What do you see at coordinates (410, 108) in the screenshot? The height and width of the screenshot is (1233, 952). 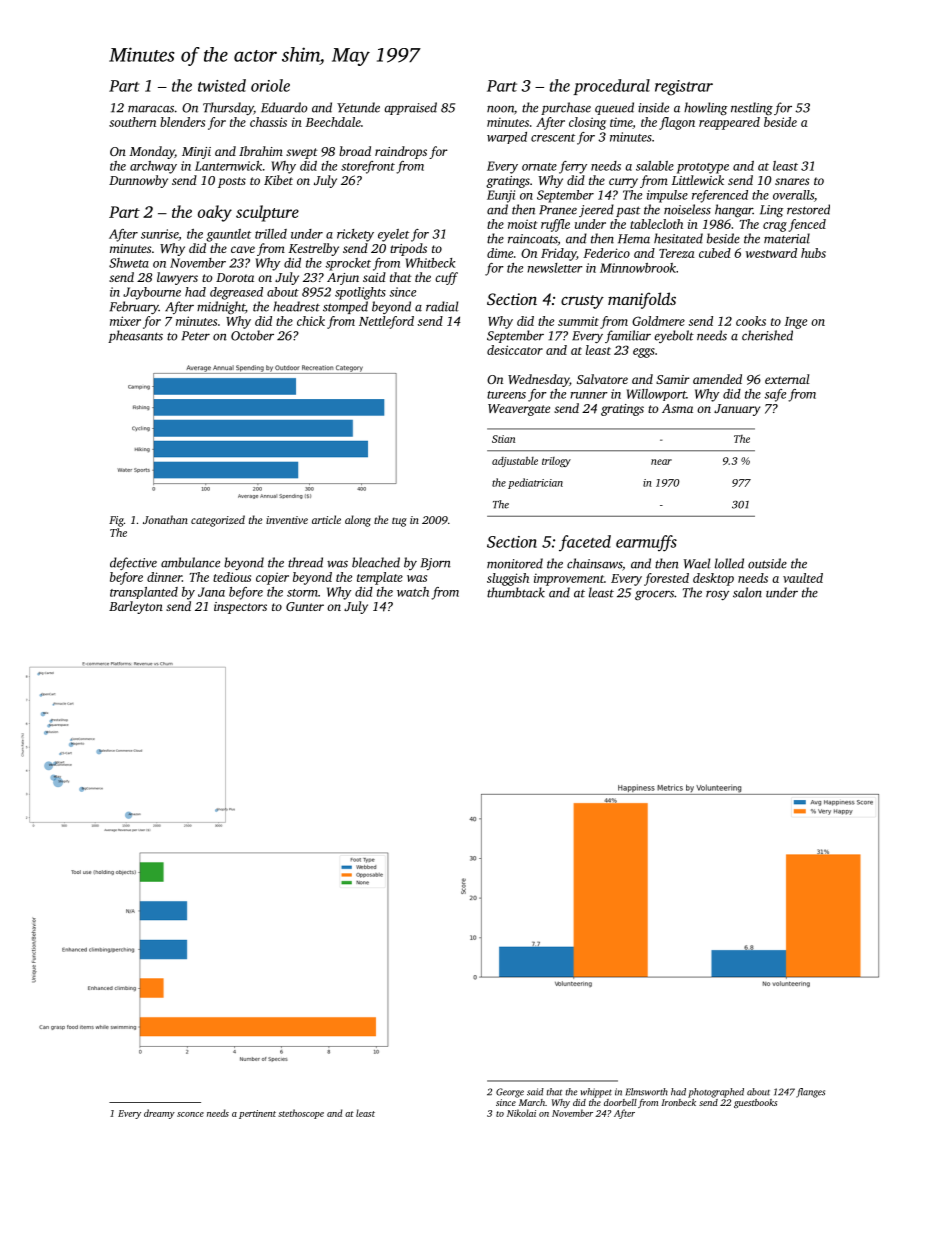 I see `appraised` at bounding box center [410, 108].
